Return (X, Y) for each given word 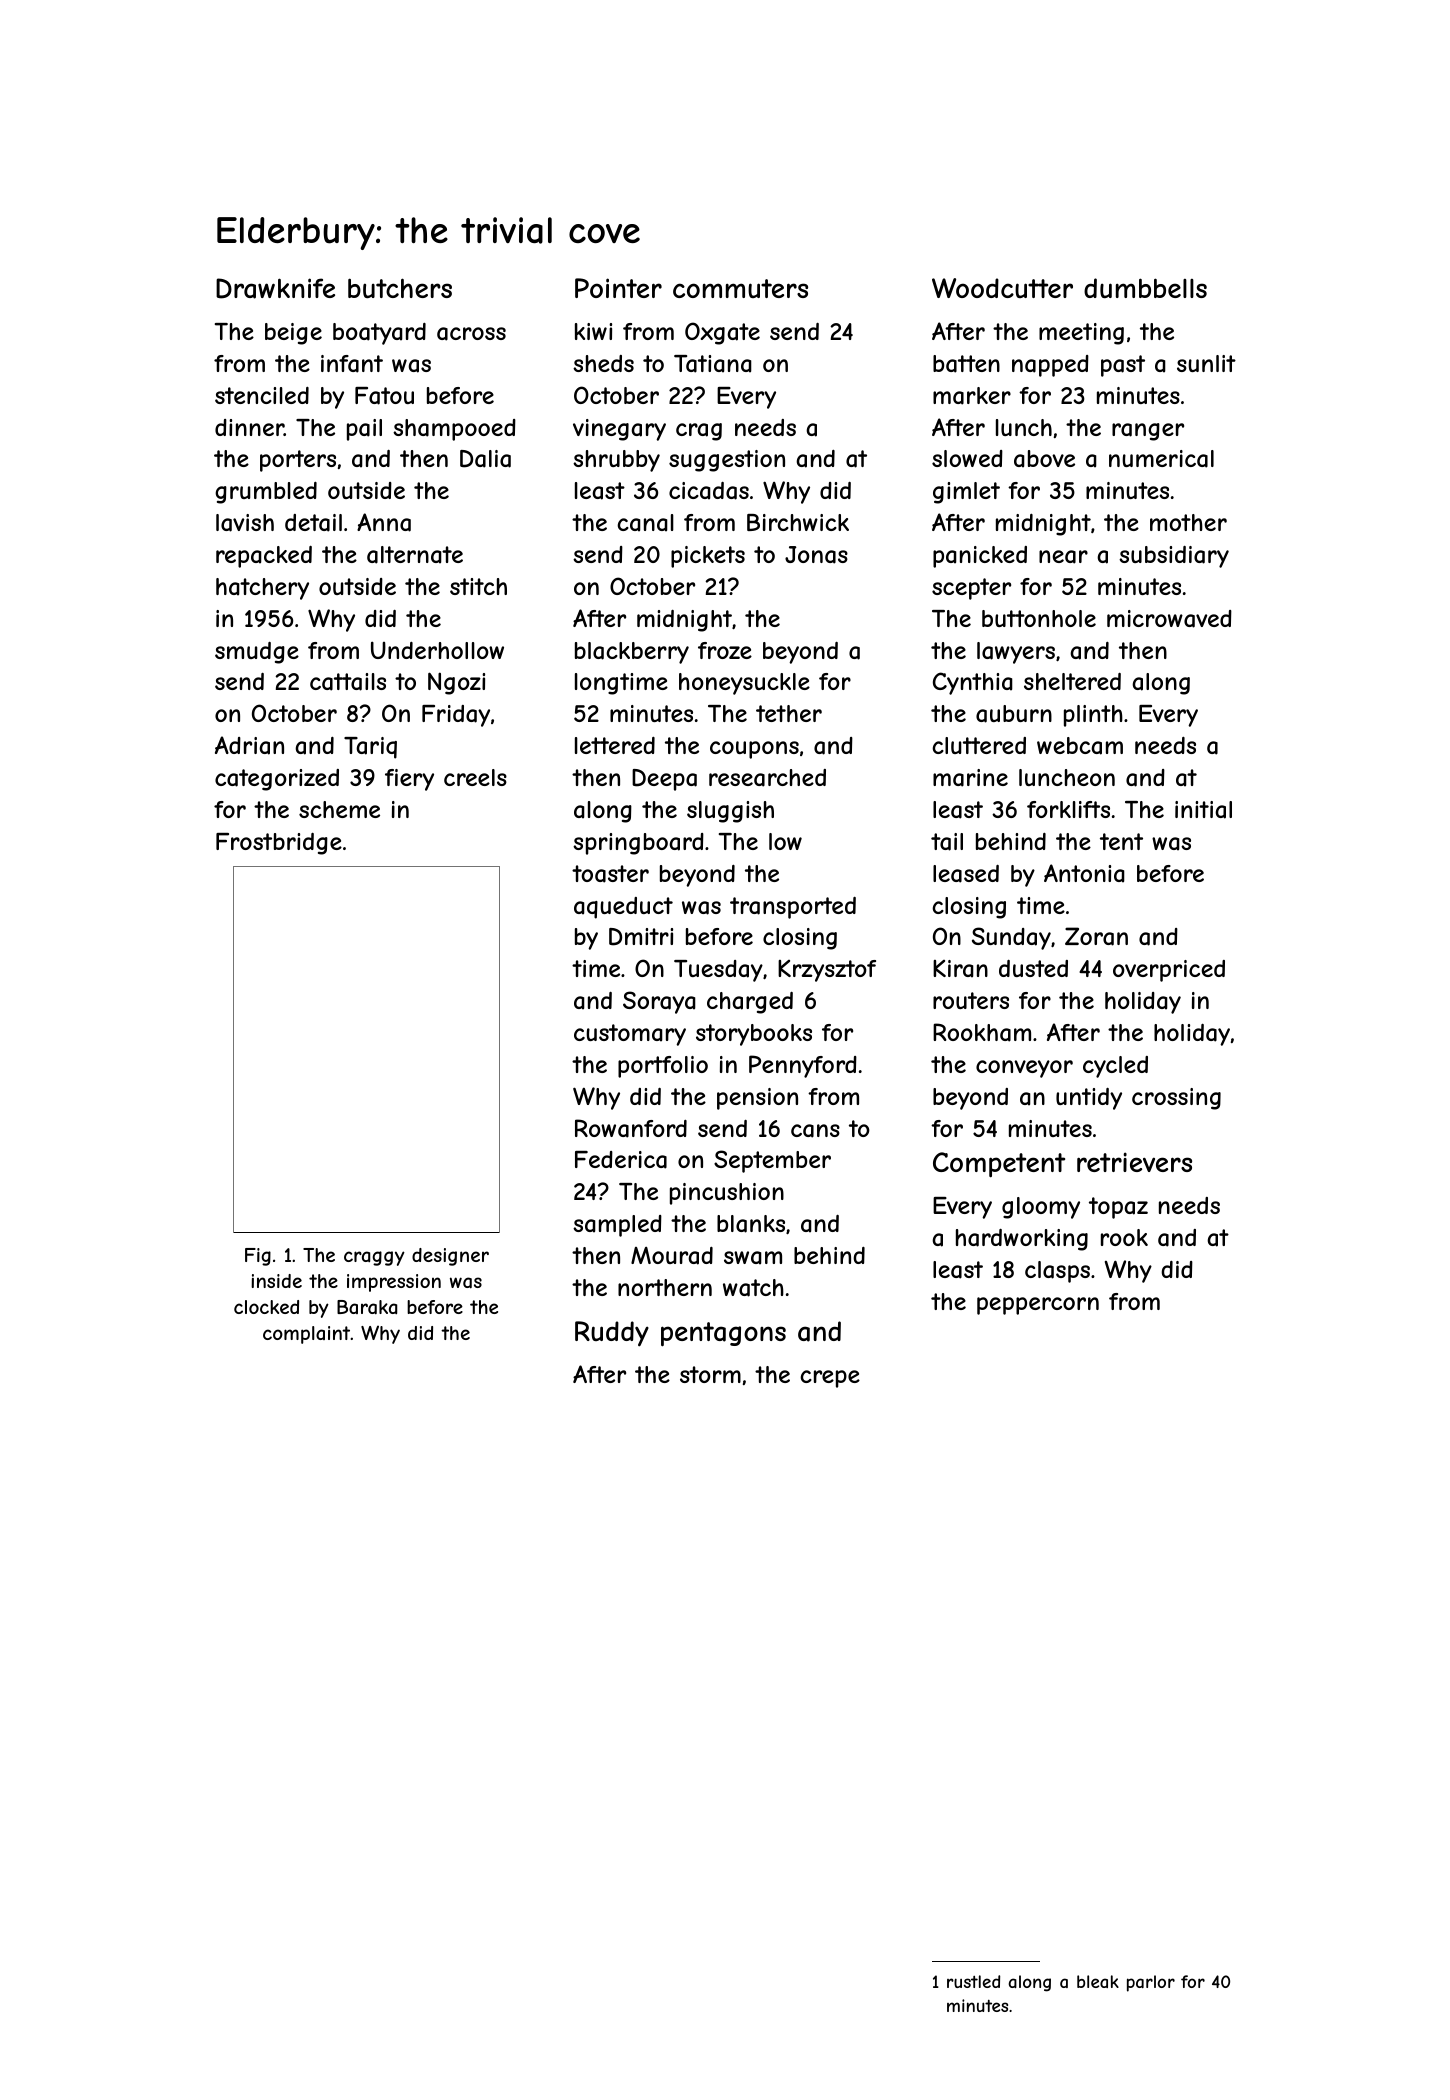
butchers (400, 288)
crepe (830, 1379)
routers (971, 1000)
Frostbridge (279, 844)
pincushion (727, 1194)
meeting (1081, 334)
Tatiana (713, 364)
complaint (306, 1335)
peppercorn (1038, 1306)
